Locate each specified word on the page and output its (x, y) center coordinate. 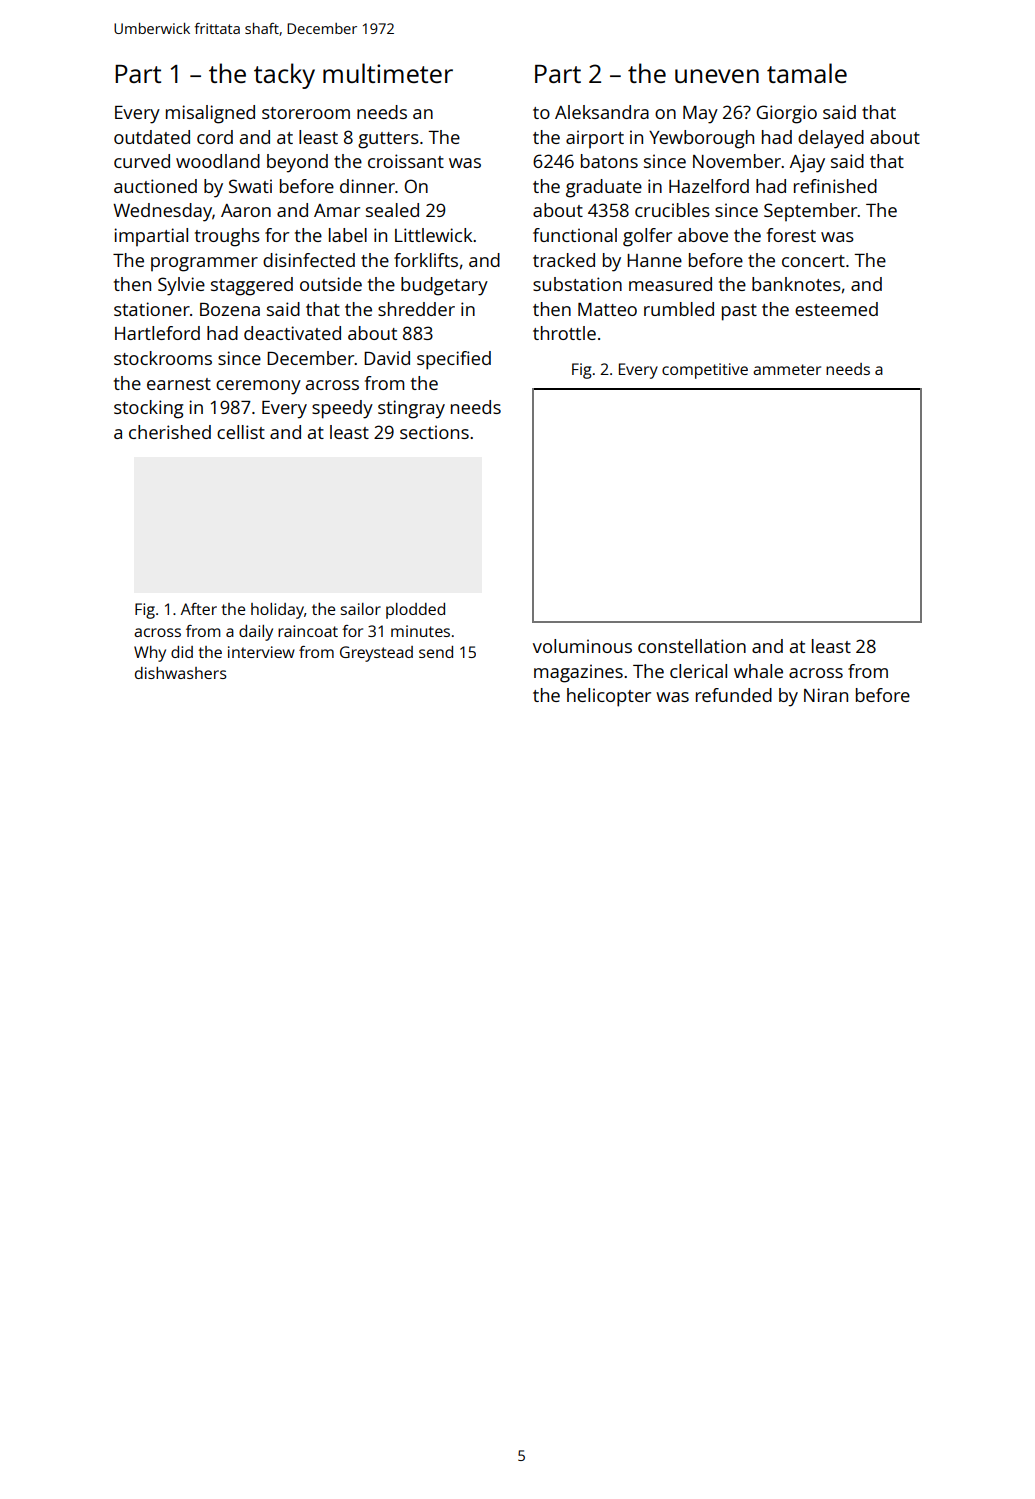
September (811, 212)
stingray (411, 409)
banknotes (796, 284)
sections (434, 432)
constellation (692, 646)
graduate (604, 188)
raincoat (308, 631)
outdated (152, 137)
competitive (705, 371)
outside (331, 284)
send (436, 652)
